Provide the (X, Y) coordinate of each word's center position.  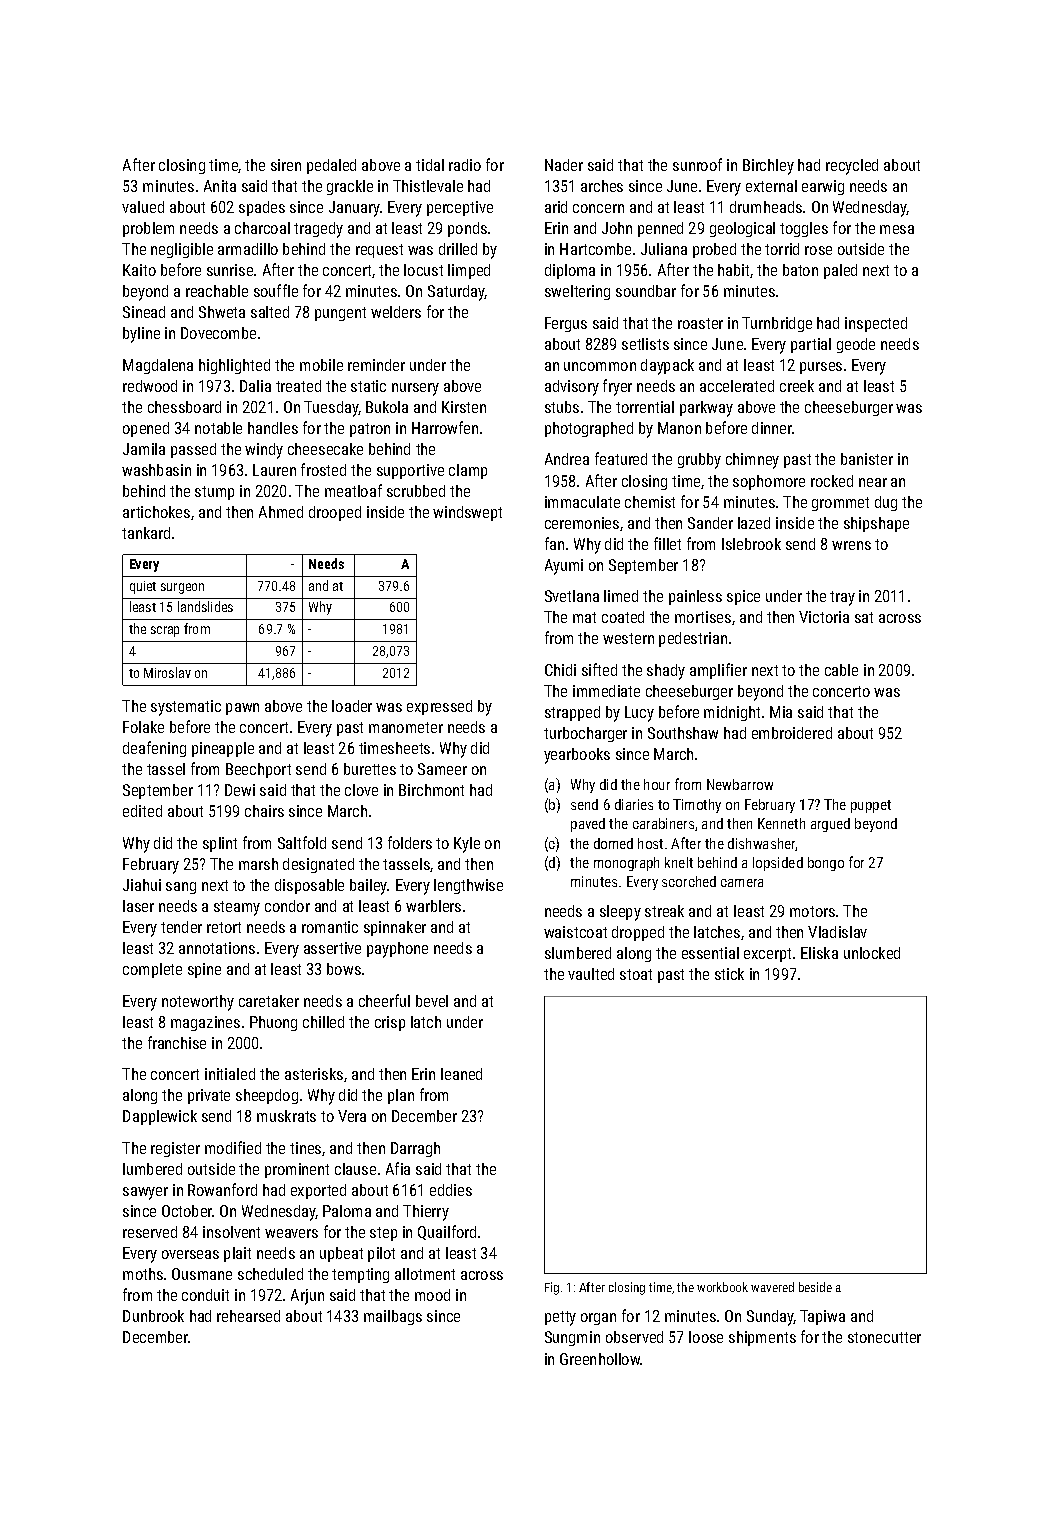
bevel (432, 1001)
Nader (564, 165)
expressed (439, 707)
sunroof (697, 164)
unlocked (872, 953)
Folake (143, 727)
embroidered (792, 733)
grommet (840, 504)
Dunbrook (153, 1316)
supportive (410, 471)
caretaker (269, 1001)
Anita (220, 186)
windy (264, 451)
